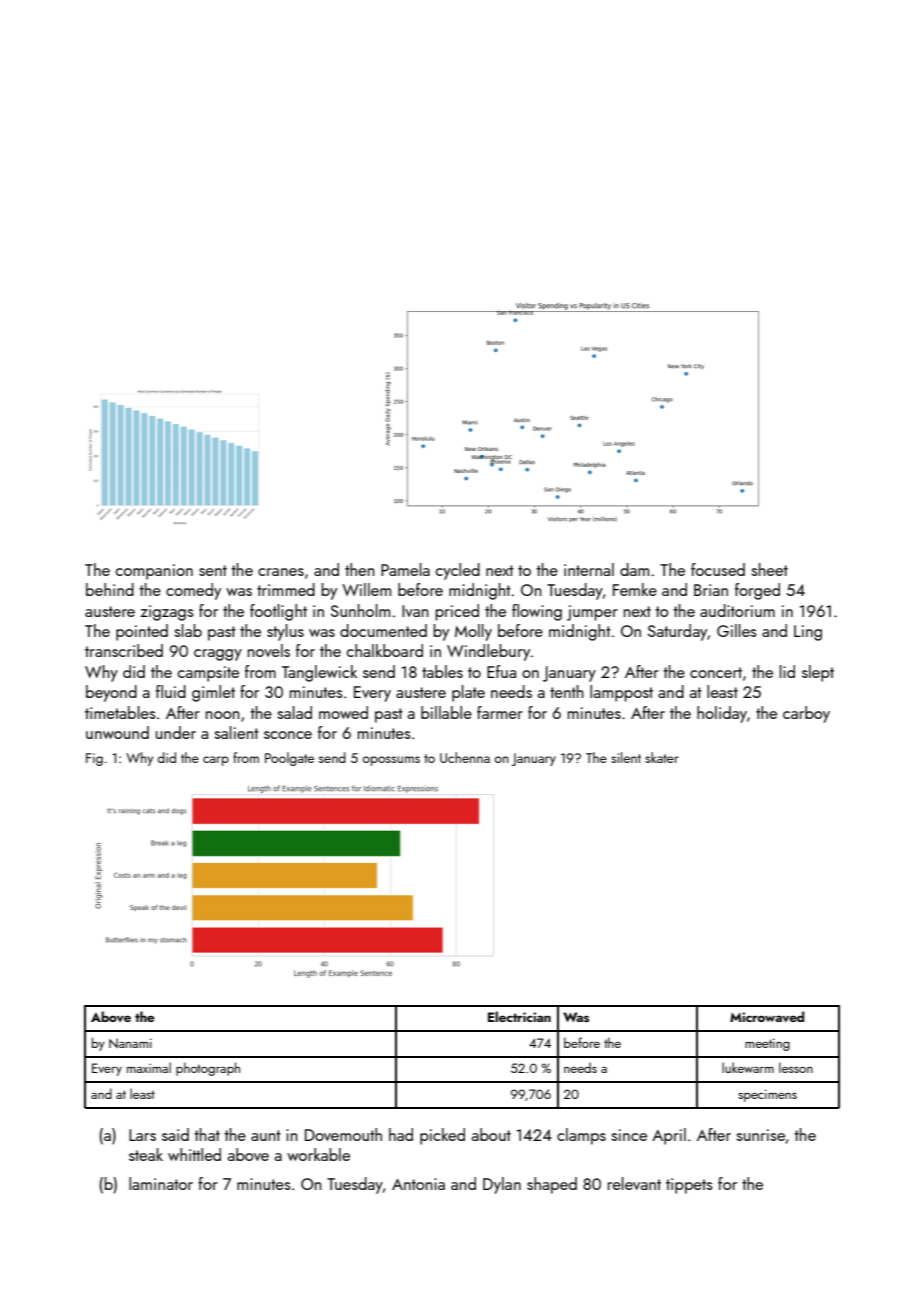  Describe the element at coordinates (796, 1067) in the image. I see `lesson` at that location.
